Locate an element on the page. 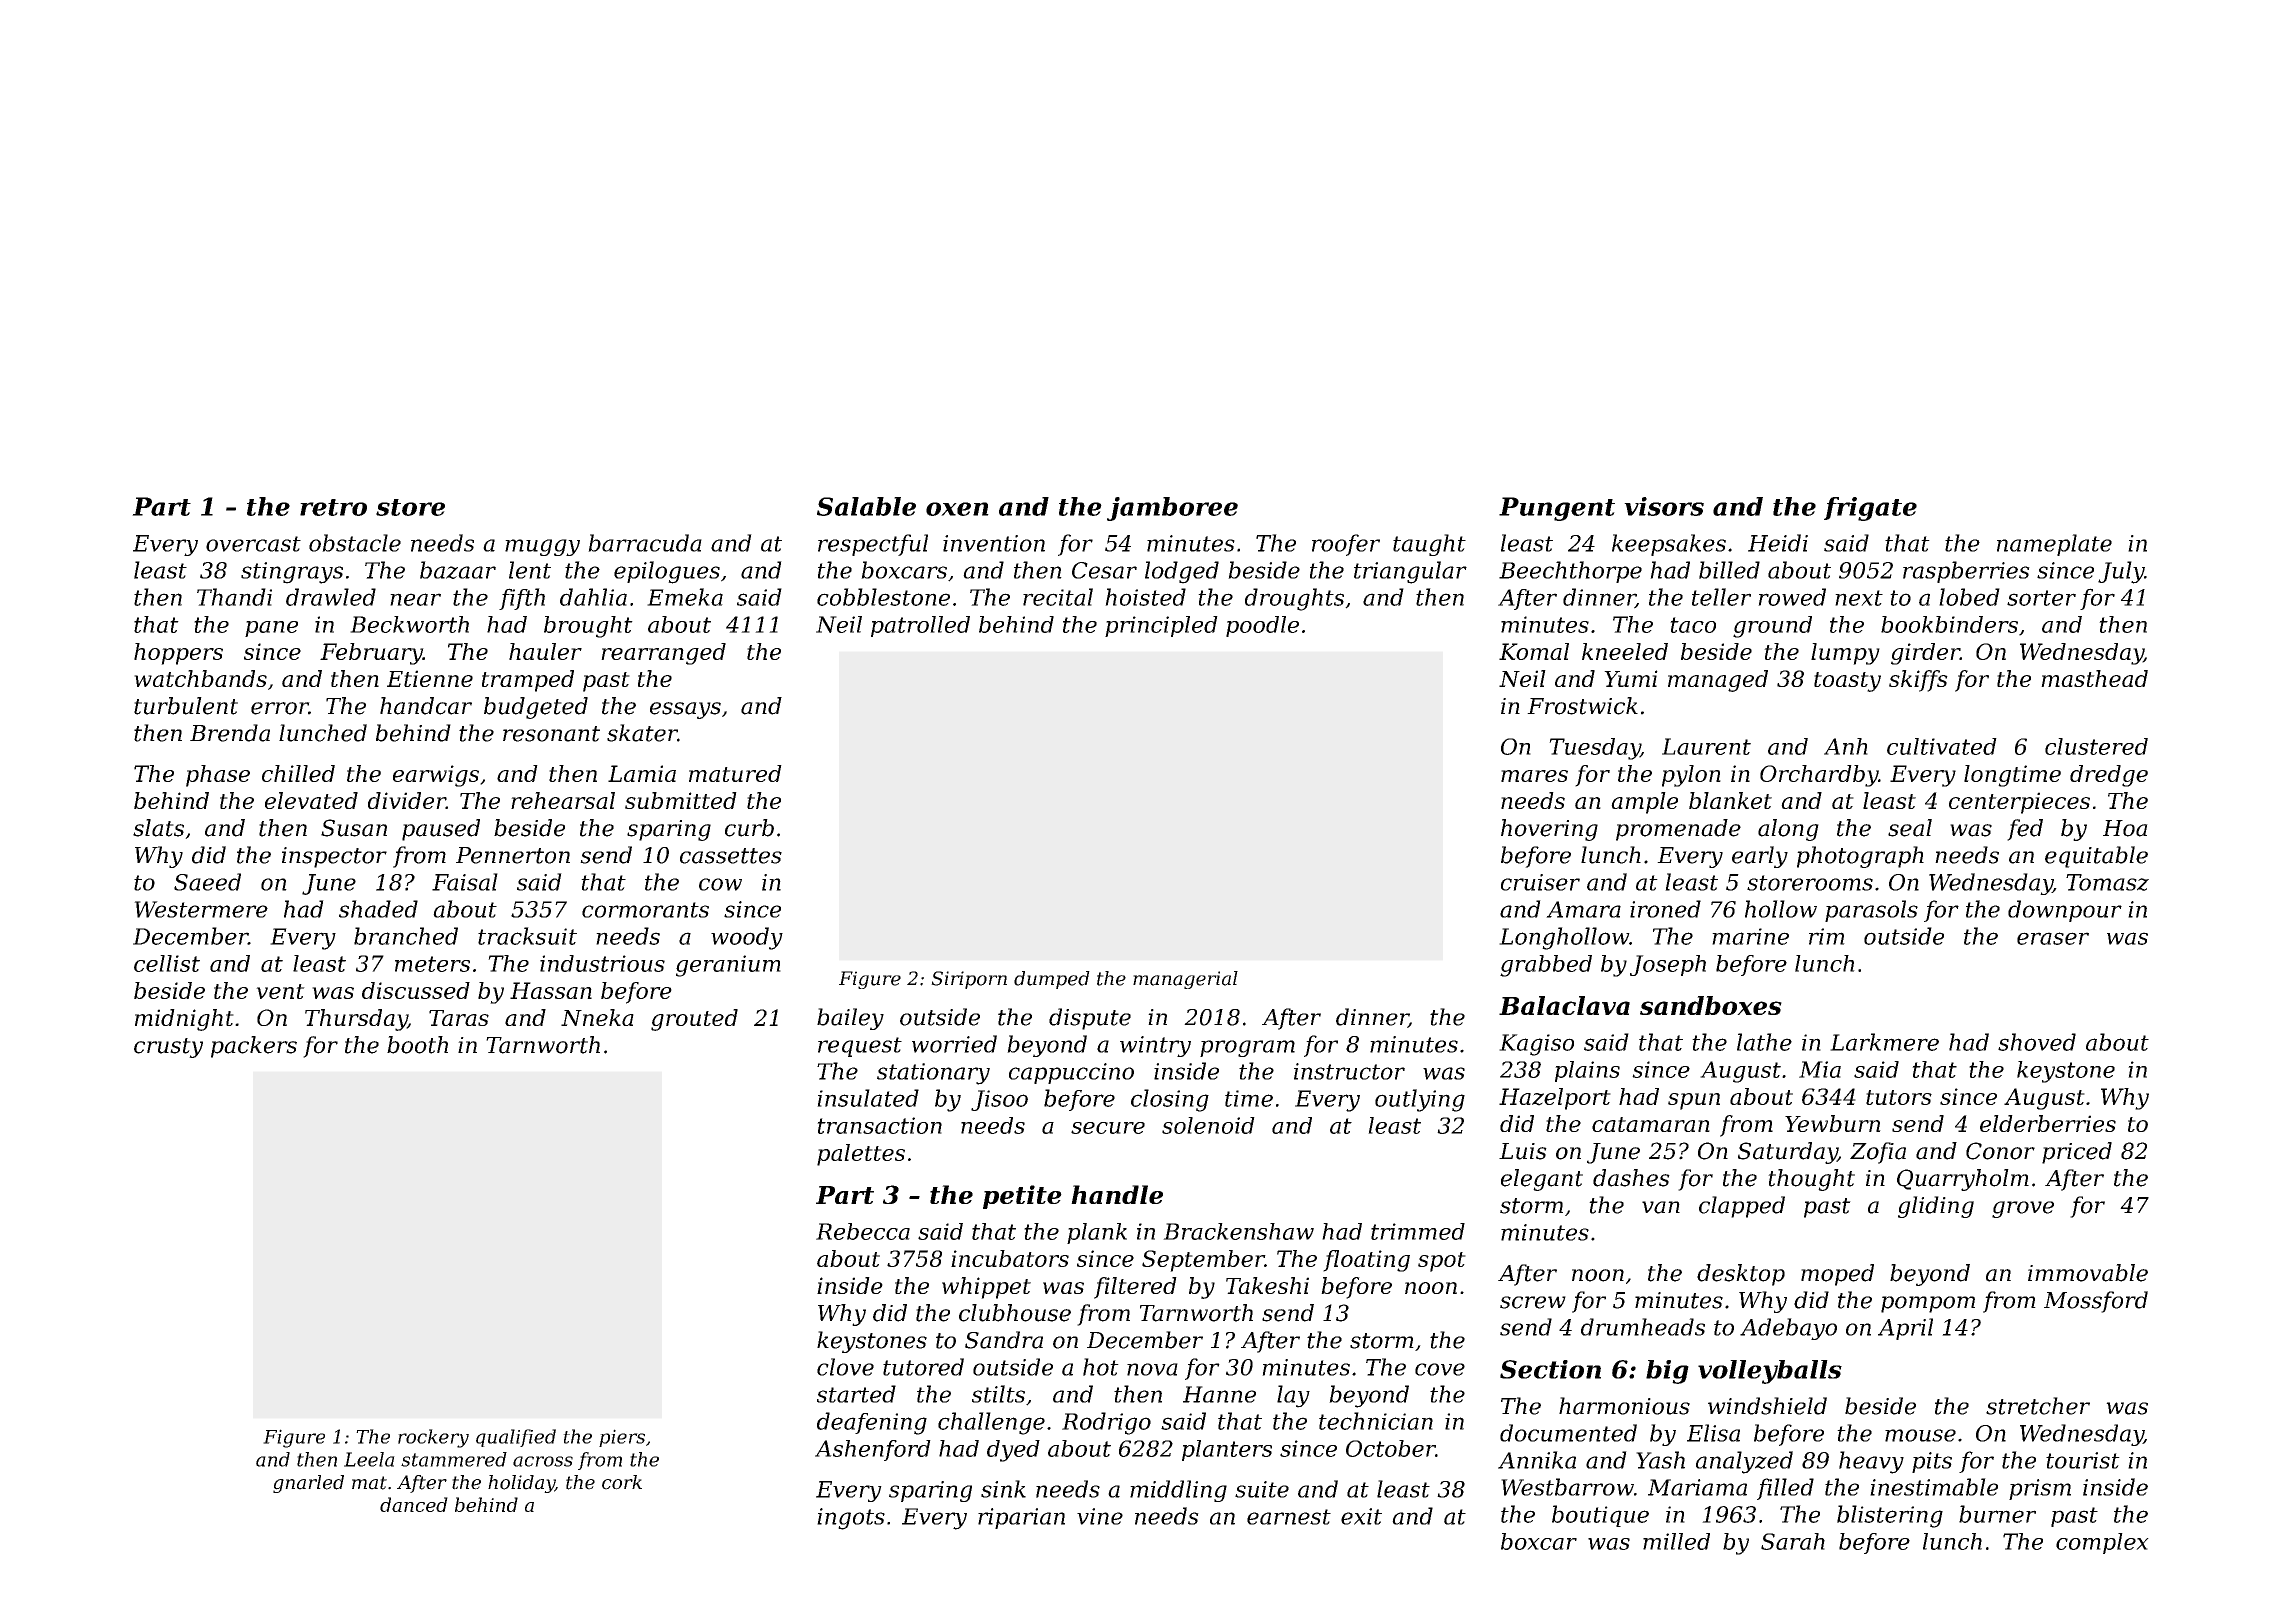 The height and width of the page is (1614, 2282). crusty is located at coordinates (168, 1048).
